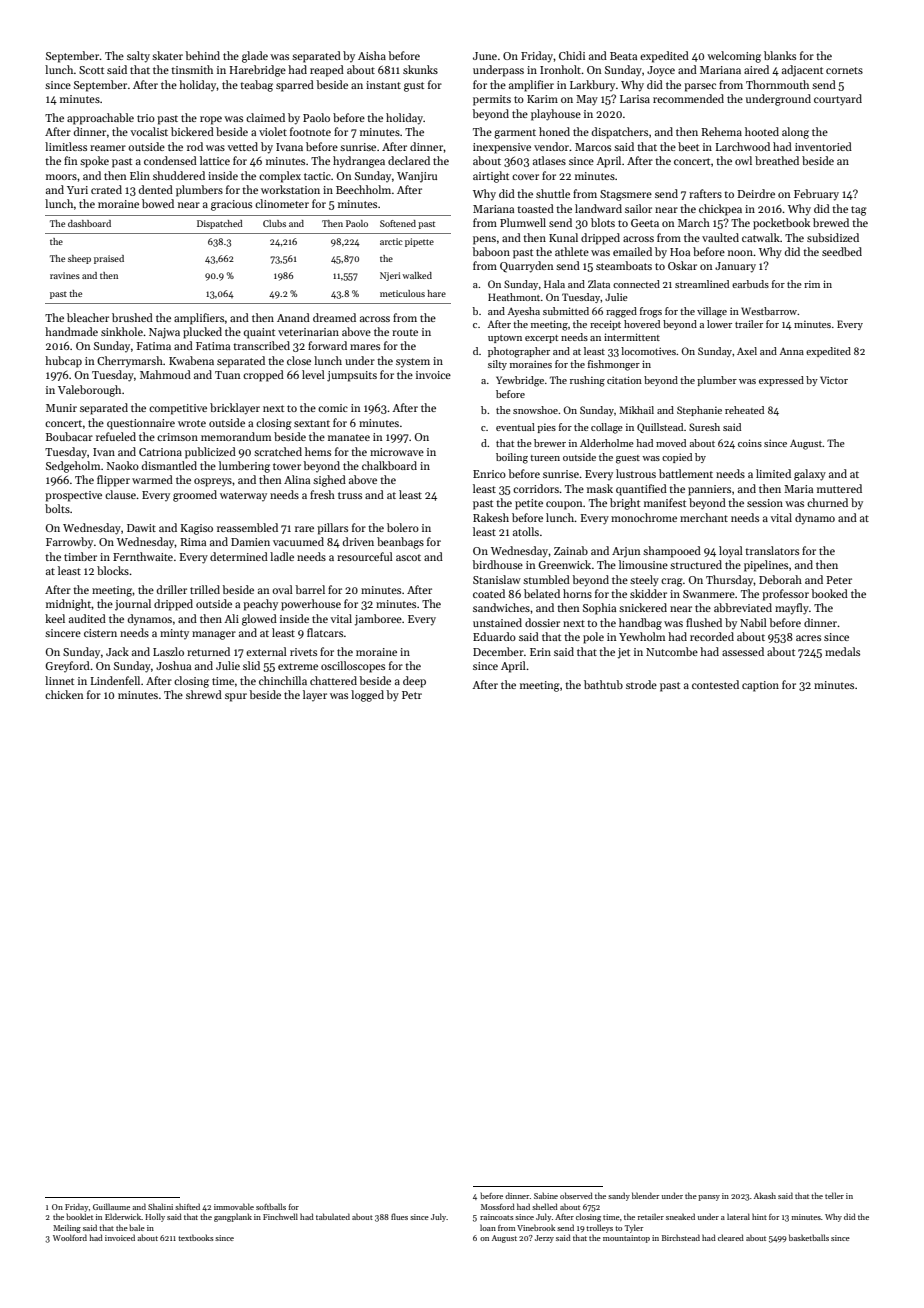  What do you see at coordinates (399, 1216) in the screenshot?
I see `flues` at bounding box center [399, 1216].
